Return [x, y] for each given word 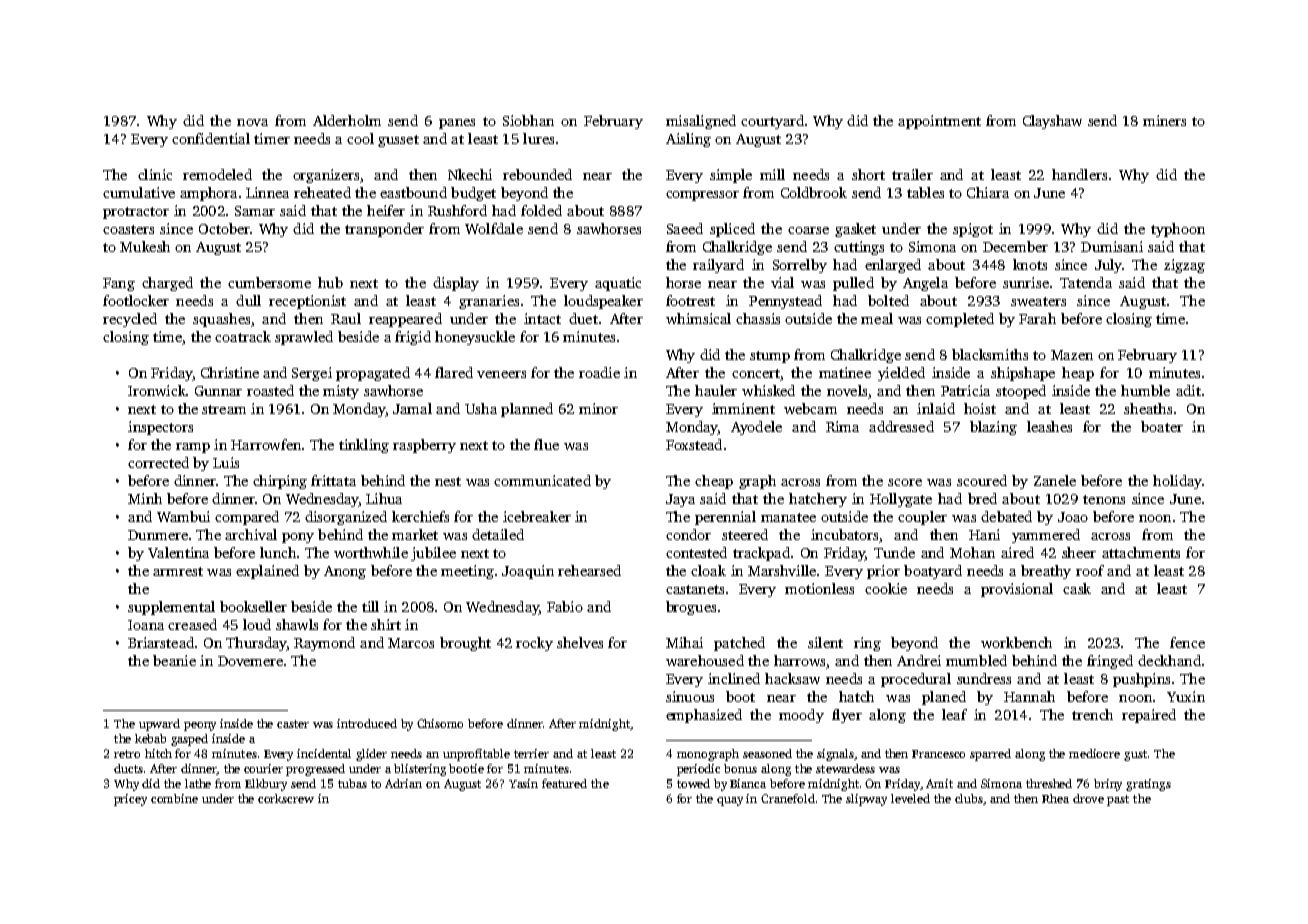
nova [252, 122]
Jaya [680, 500]
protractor [136, 213]
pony [298, 538]
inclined [734, 678]
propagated [373, 374]
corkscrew [286, 798]
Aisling [688, 140]
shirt [386, 624]
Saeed [685, 228]
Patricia [965, 390]
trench [1092, 714]
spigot [973, 230]
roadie [599, 372]
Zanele [1055, 480]
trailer [912, 174]
